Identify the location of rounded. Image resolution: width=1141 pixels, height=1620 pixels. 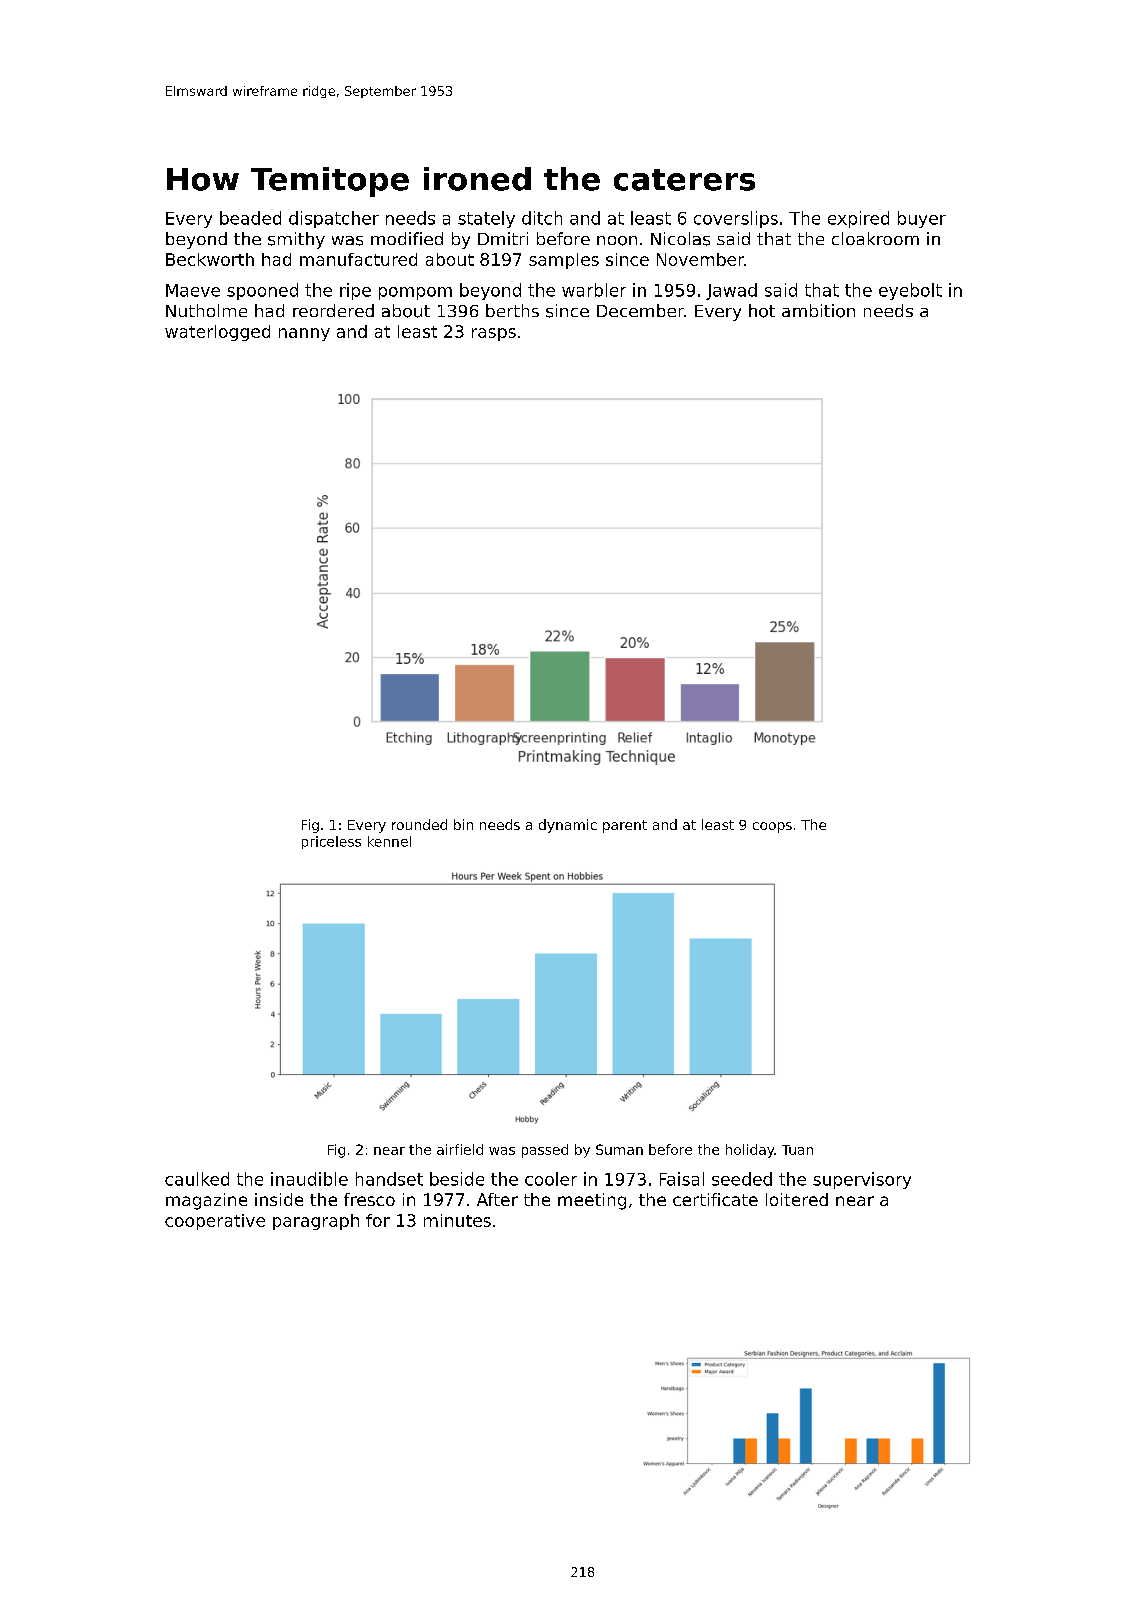
(419, 824).
